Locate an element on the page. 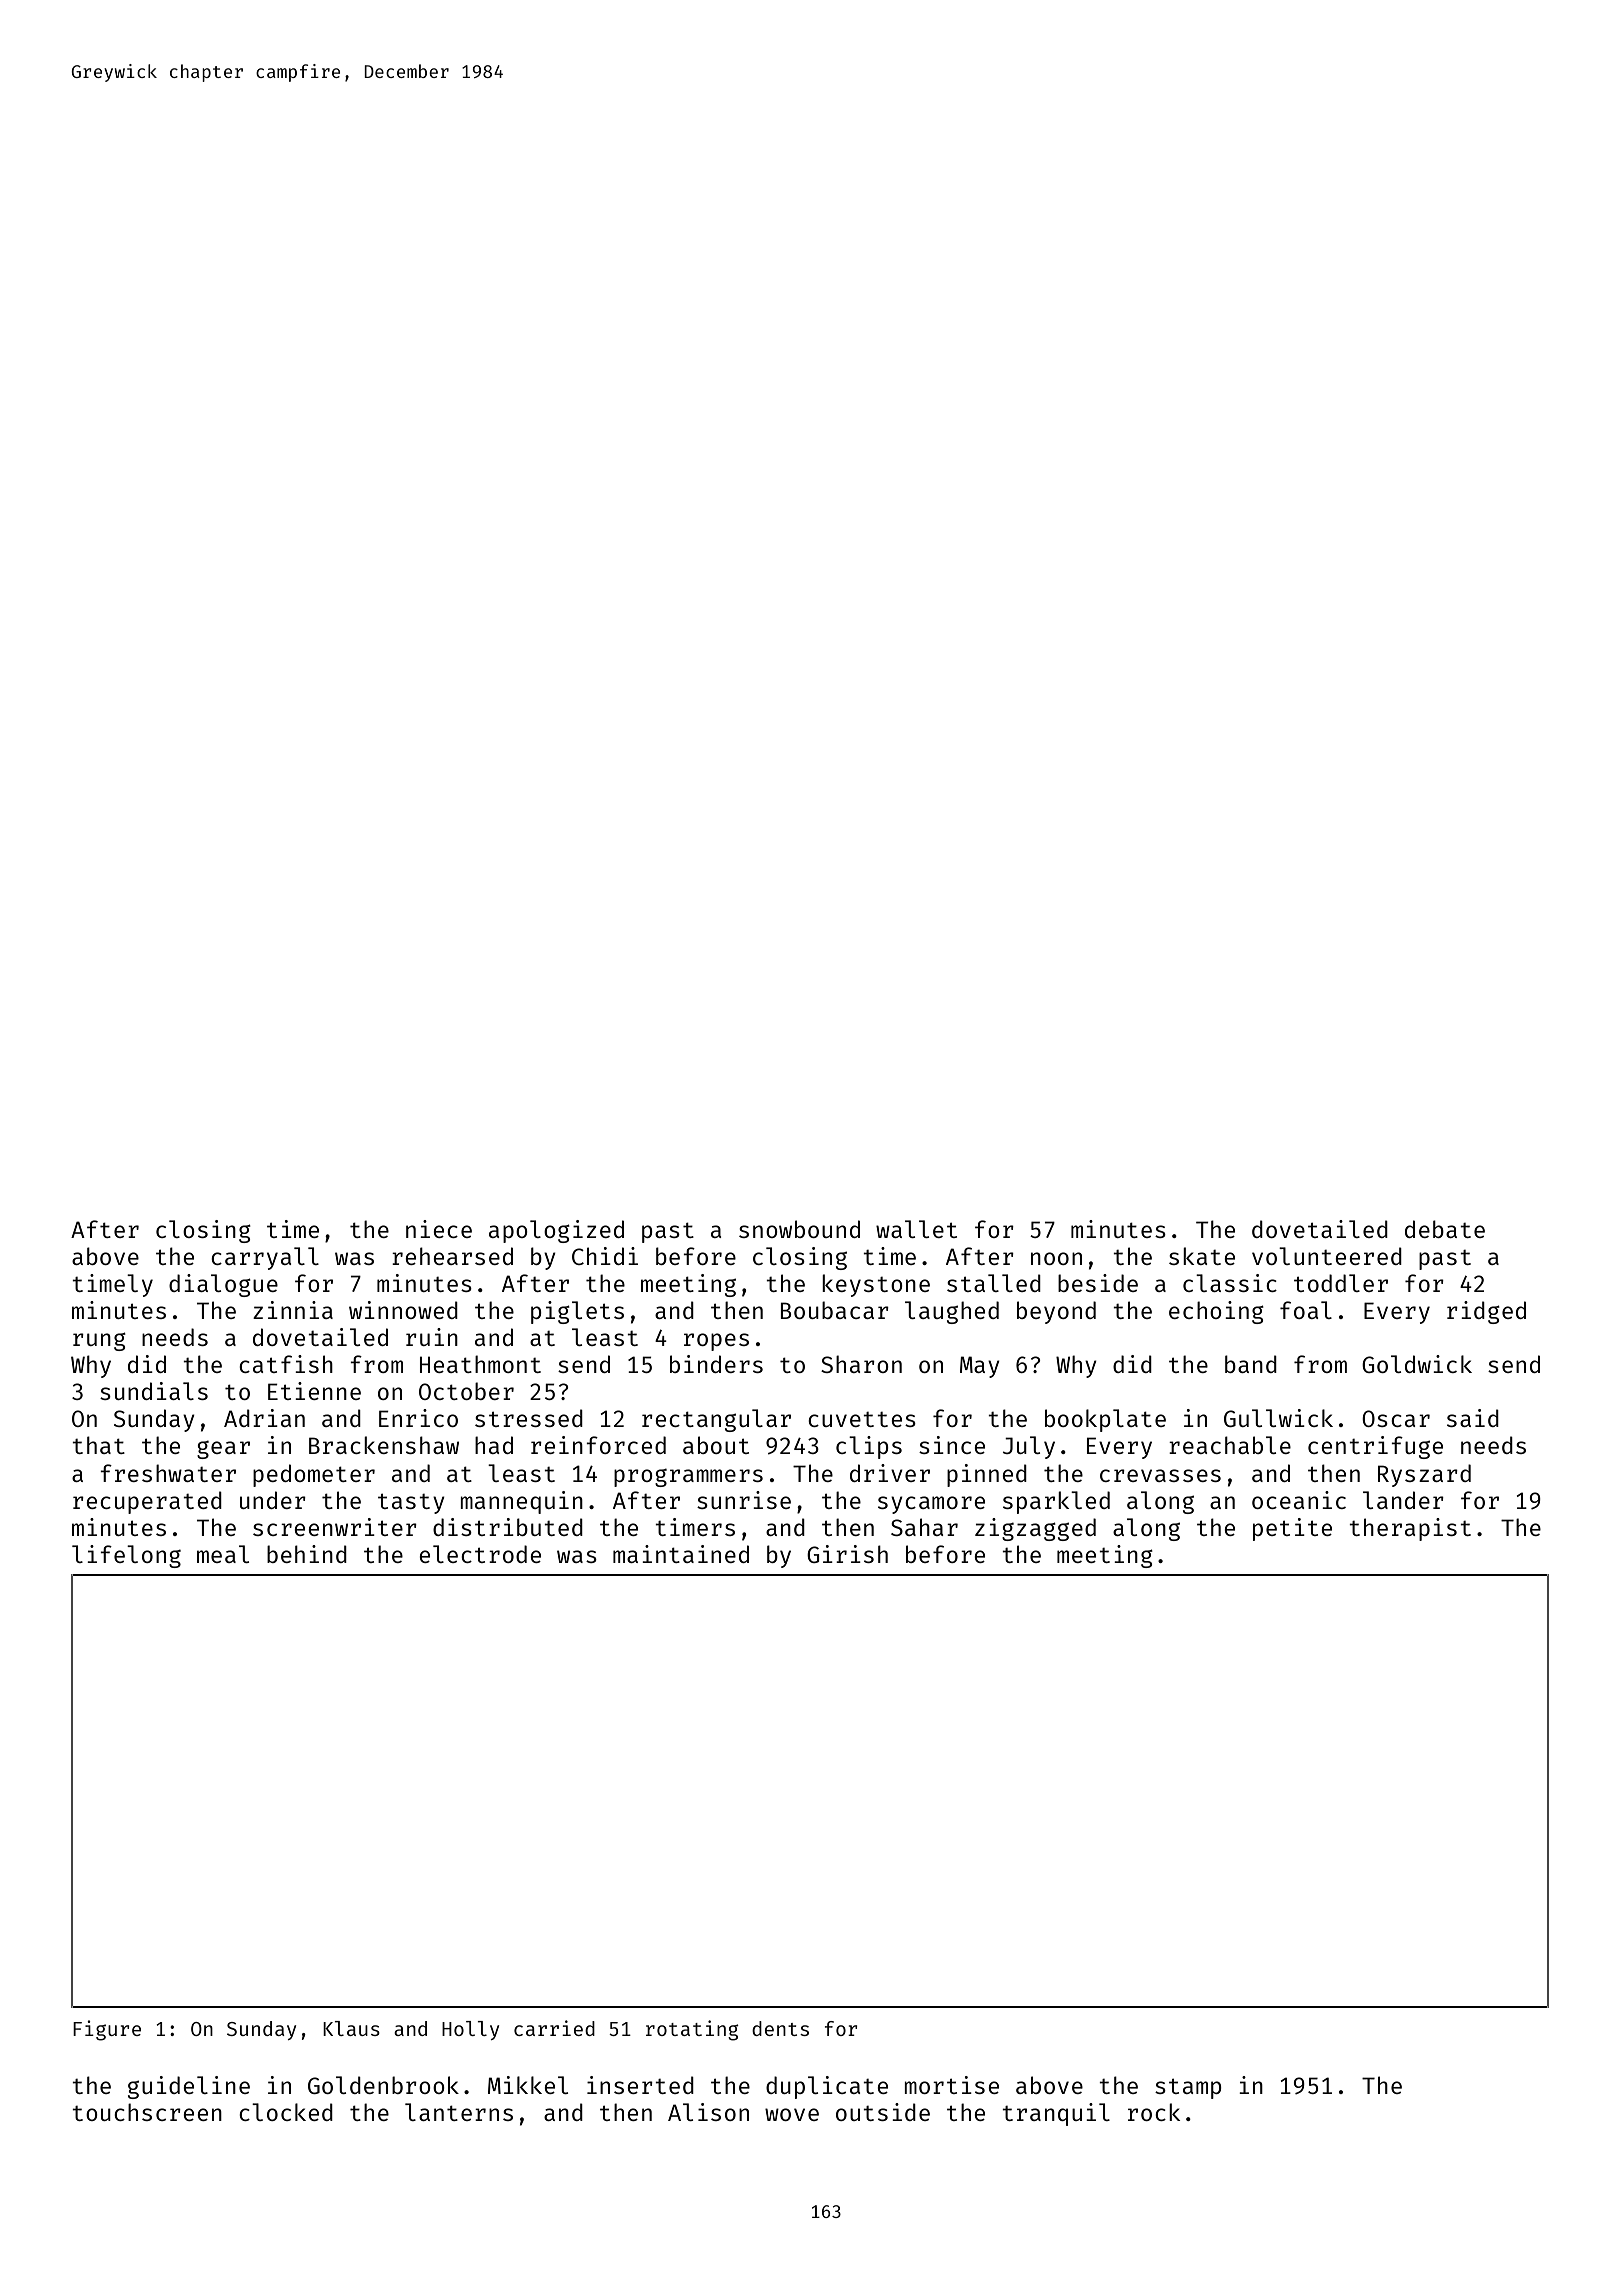 This page has width=1620, height=2292. laughed is located at coordinates (952, 1312).
